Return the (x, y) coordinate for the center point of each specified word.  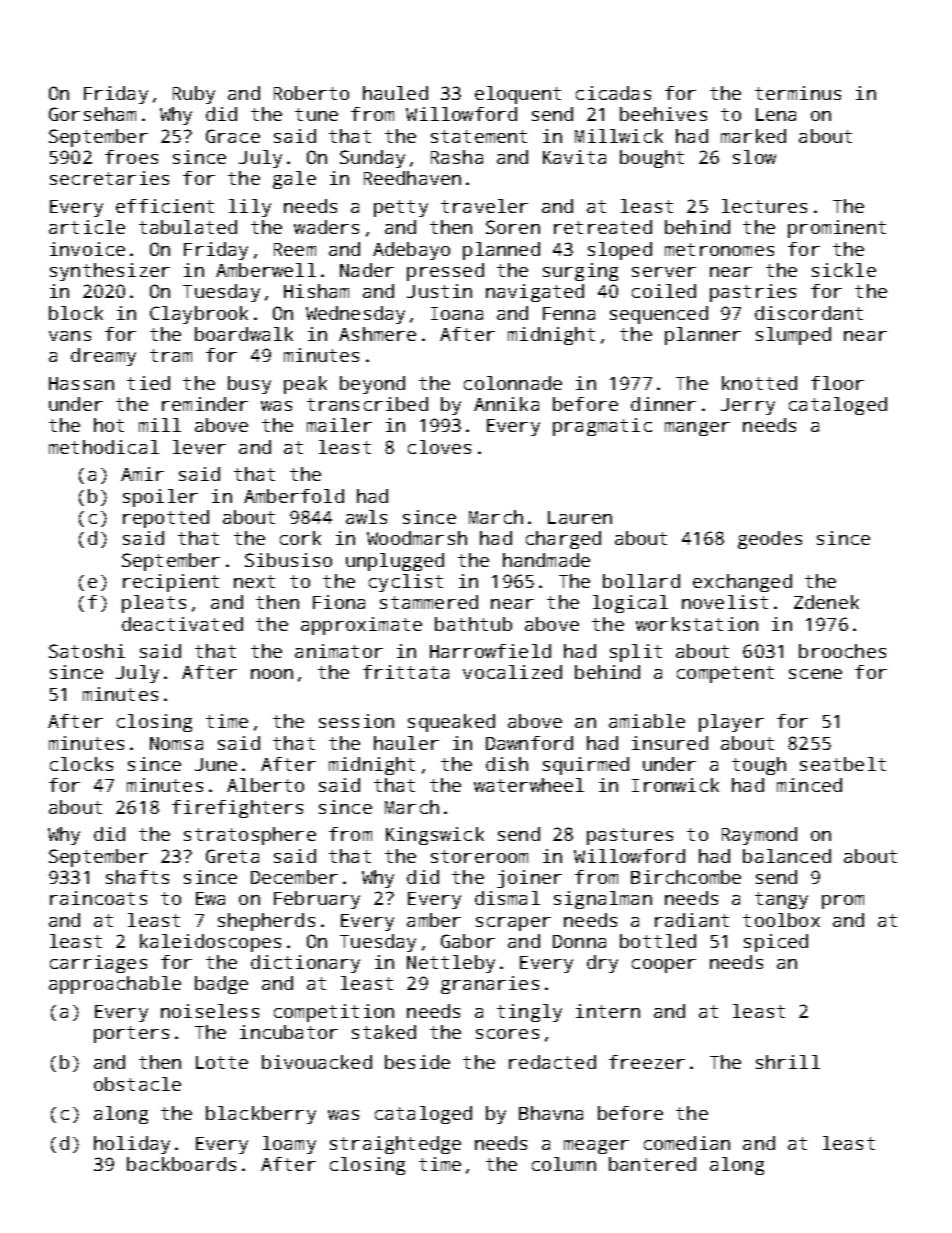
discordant (809, 313)
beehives (663, 114)
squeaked (451, 723)
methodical (104, 447)
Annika (506, 404)
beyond (372, 385)
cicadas (613, 93)
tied (148, 383)
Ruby (194, 95)
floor (837, 383)
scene (815, 674)
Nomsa (176, 743)
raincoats (98, 898)
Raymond (759, 836)
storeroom (479, 856)
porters (131, 1034)
